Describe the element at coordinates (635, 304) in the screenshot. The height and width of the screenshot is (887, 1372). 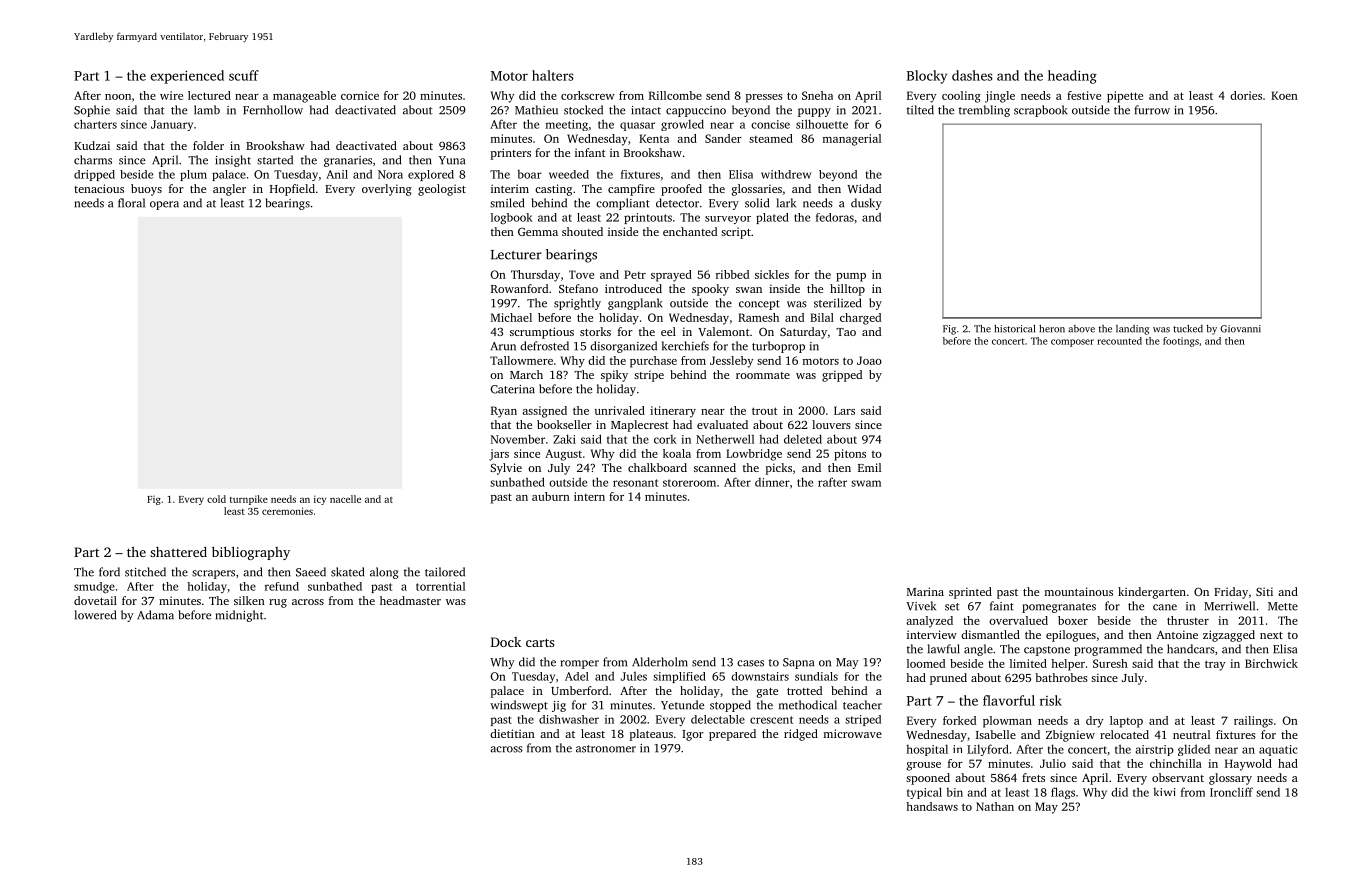
I see `gangplank` at that location.
